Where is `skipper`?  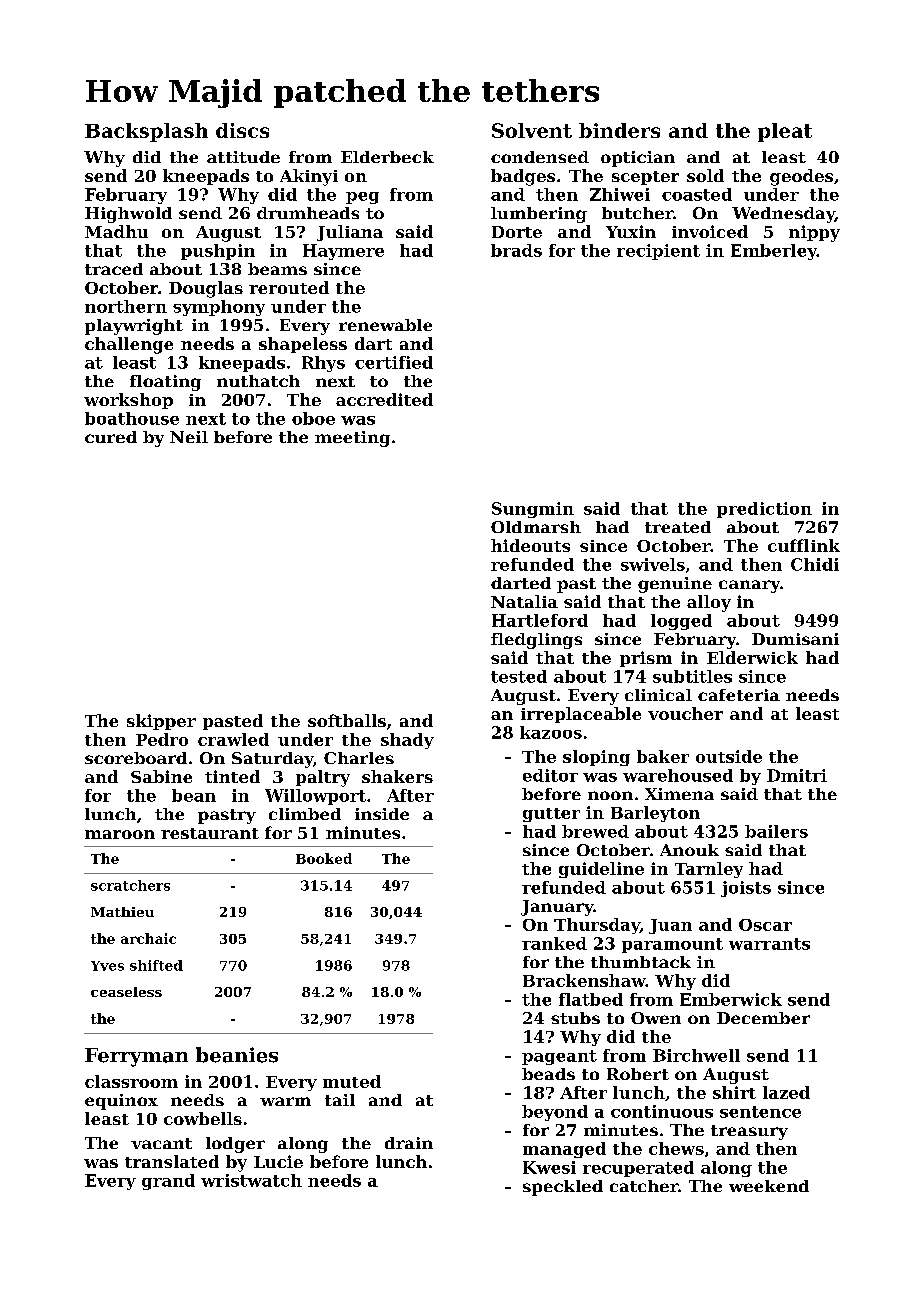
skipper is located at coordinates (161, 722).
